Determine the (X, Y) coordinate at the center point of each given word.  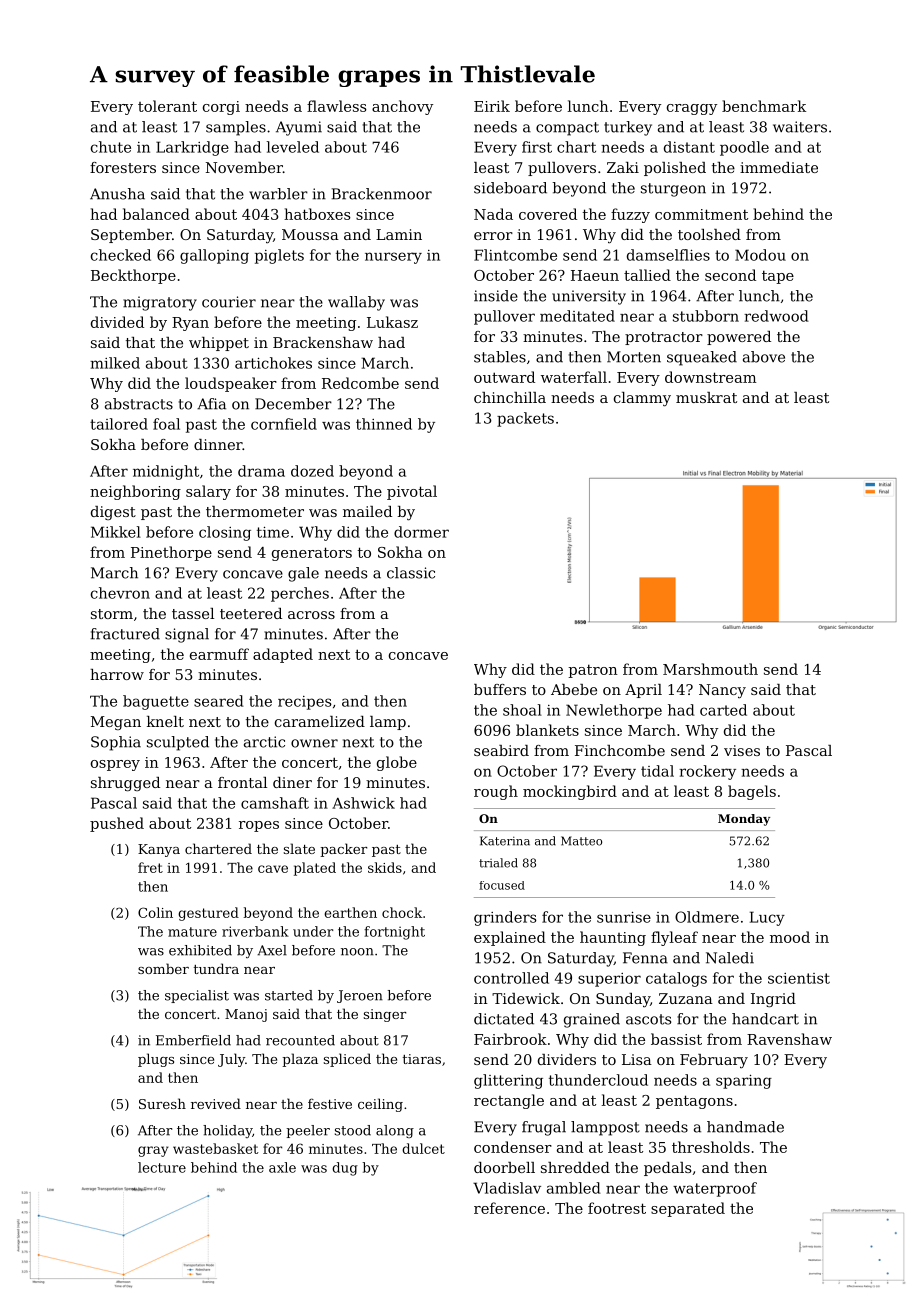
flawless (337, 106)
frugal (544, 1128)
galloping (214, 256)
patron (593, 671)
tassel (193, 613)
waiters (800, 127)
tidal (657, 771)
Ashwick (363, 803)
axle (282, 1167)
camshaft (275, 803)
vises (742, 750)
